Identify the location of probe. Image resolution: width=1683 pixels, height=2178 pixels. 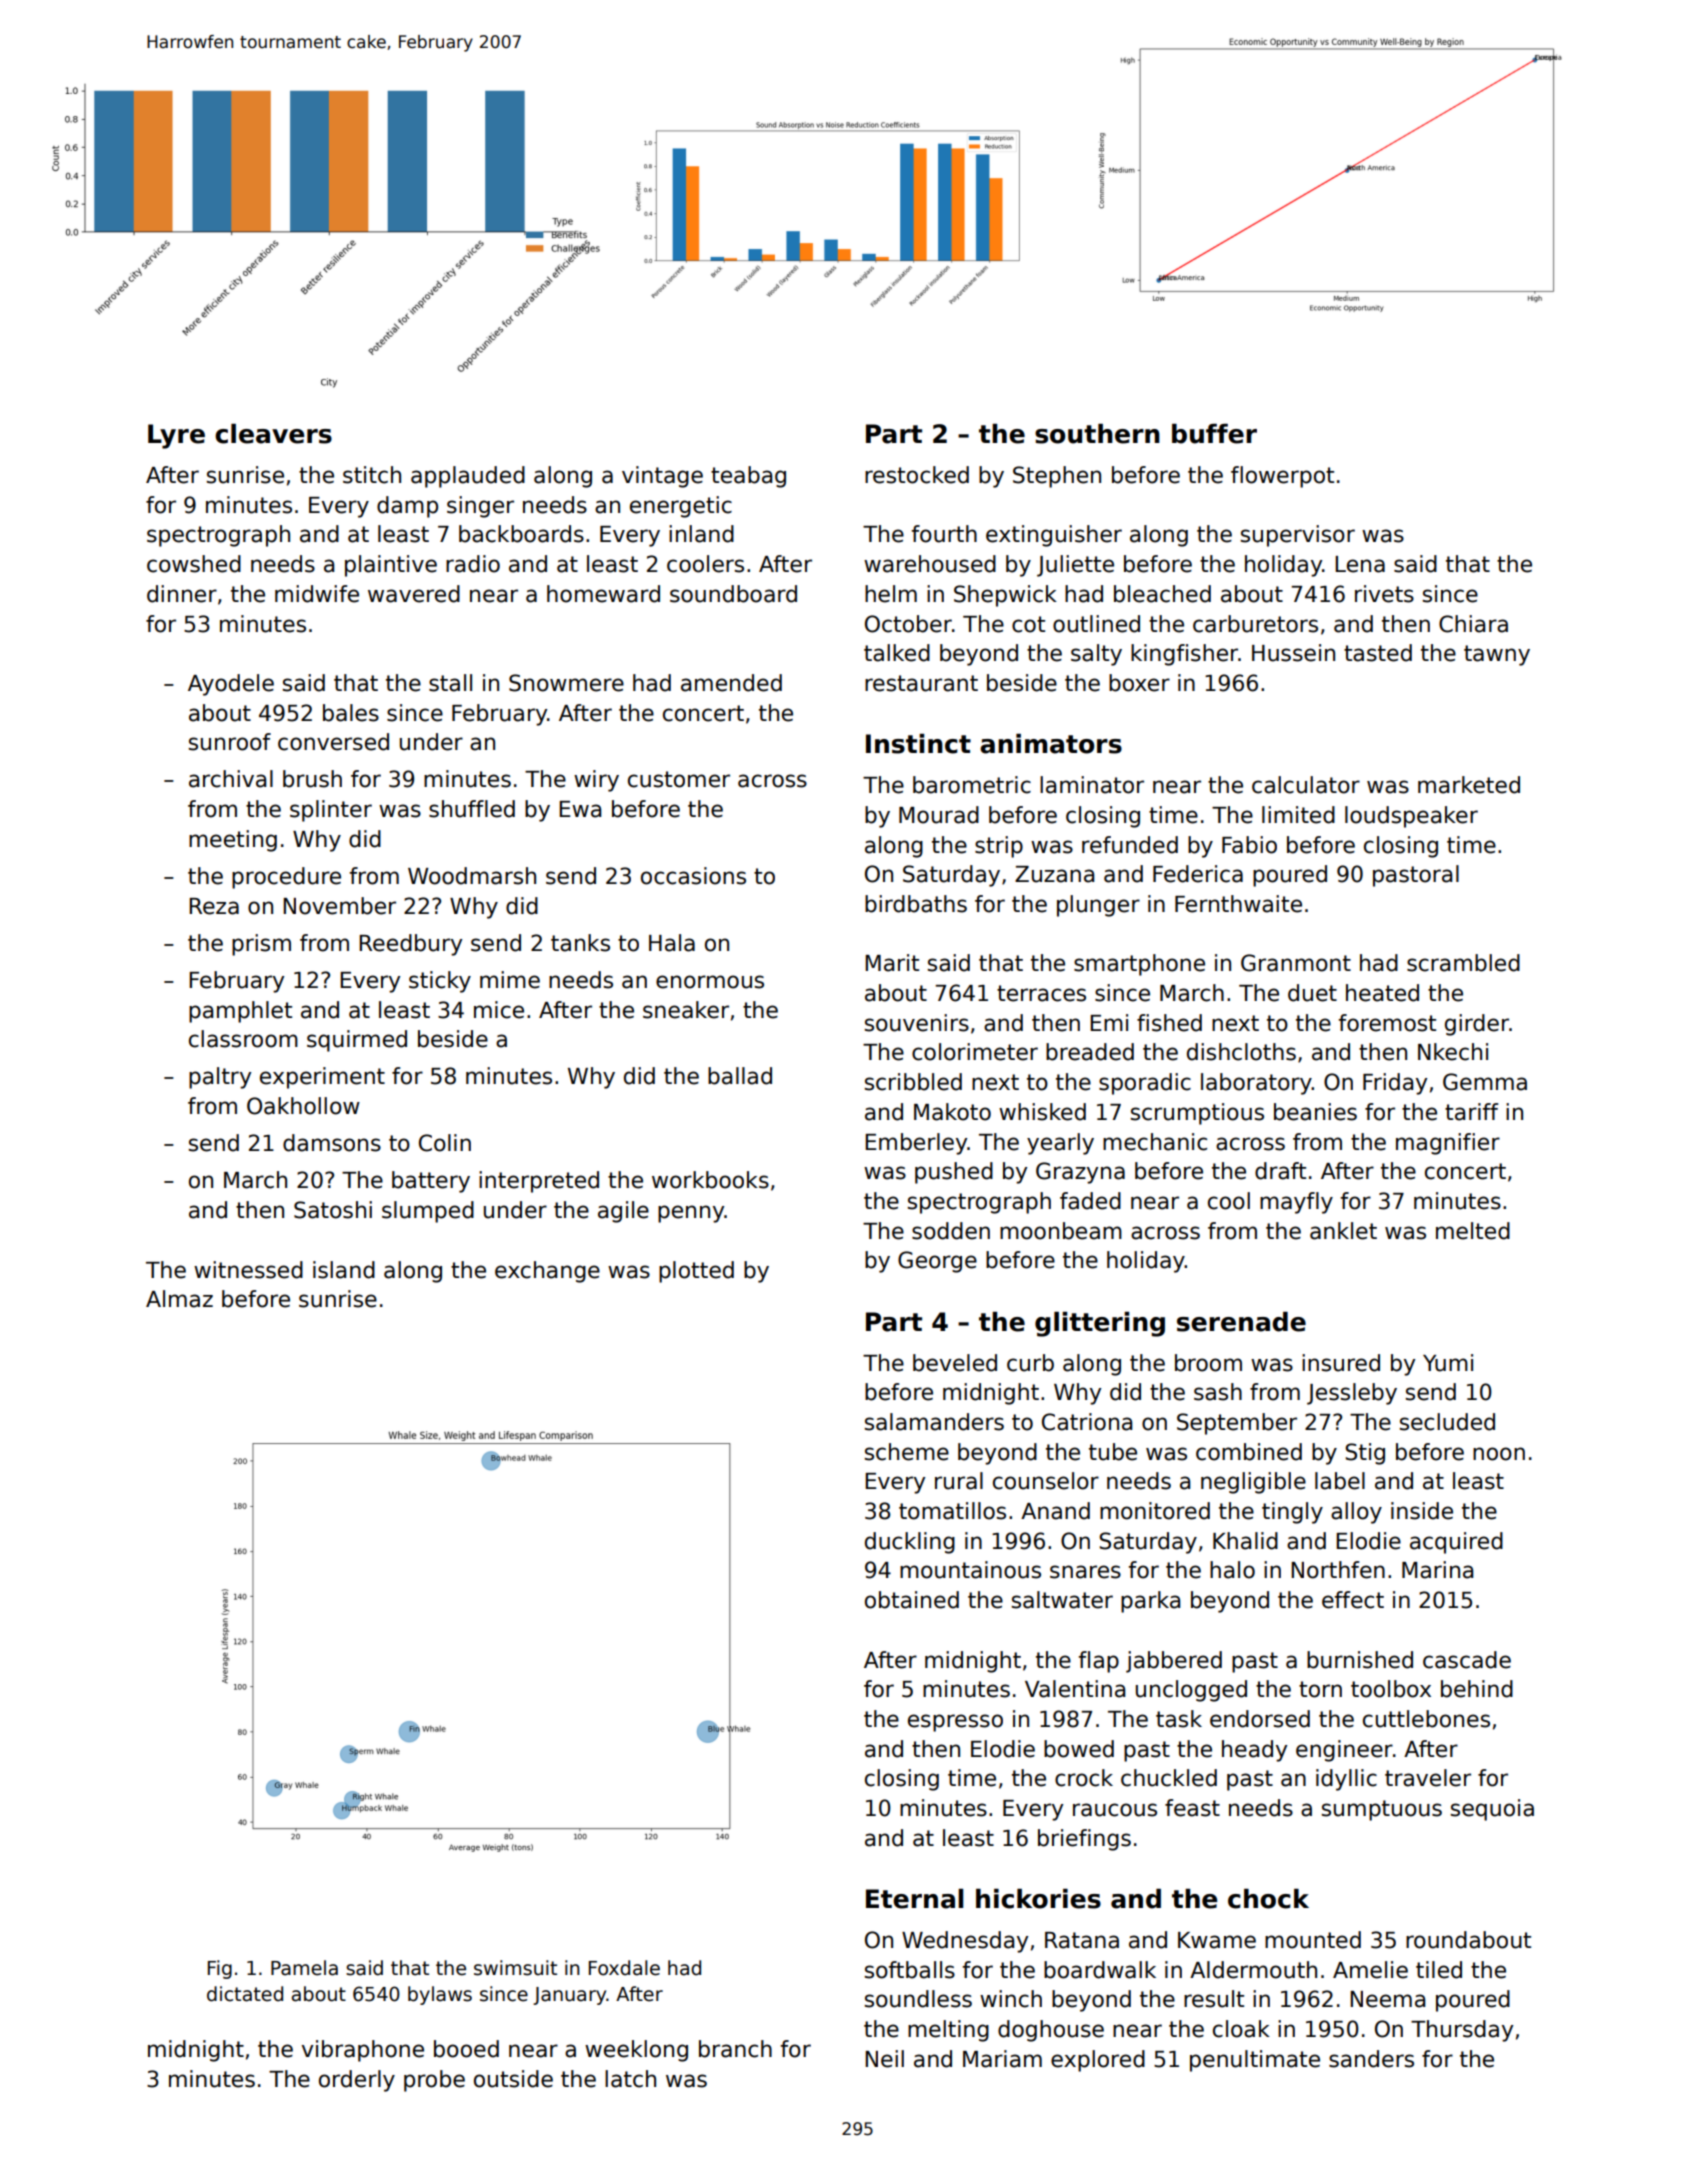
(434, 2081).
